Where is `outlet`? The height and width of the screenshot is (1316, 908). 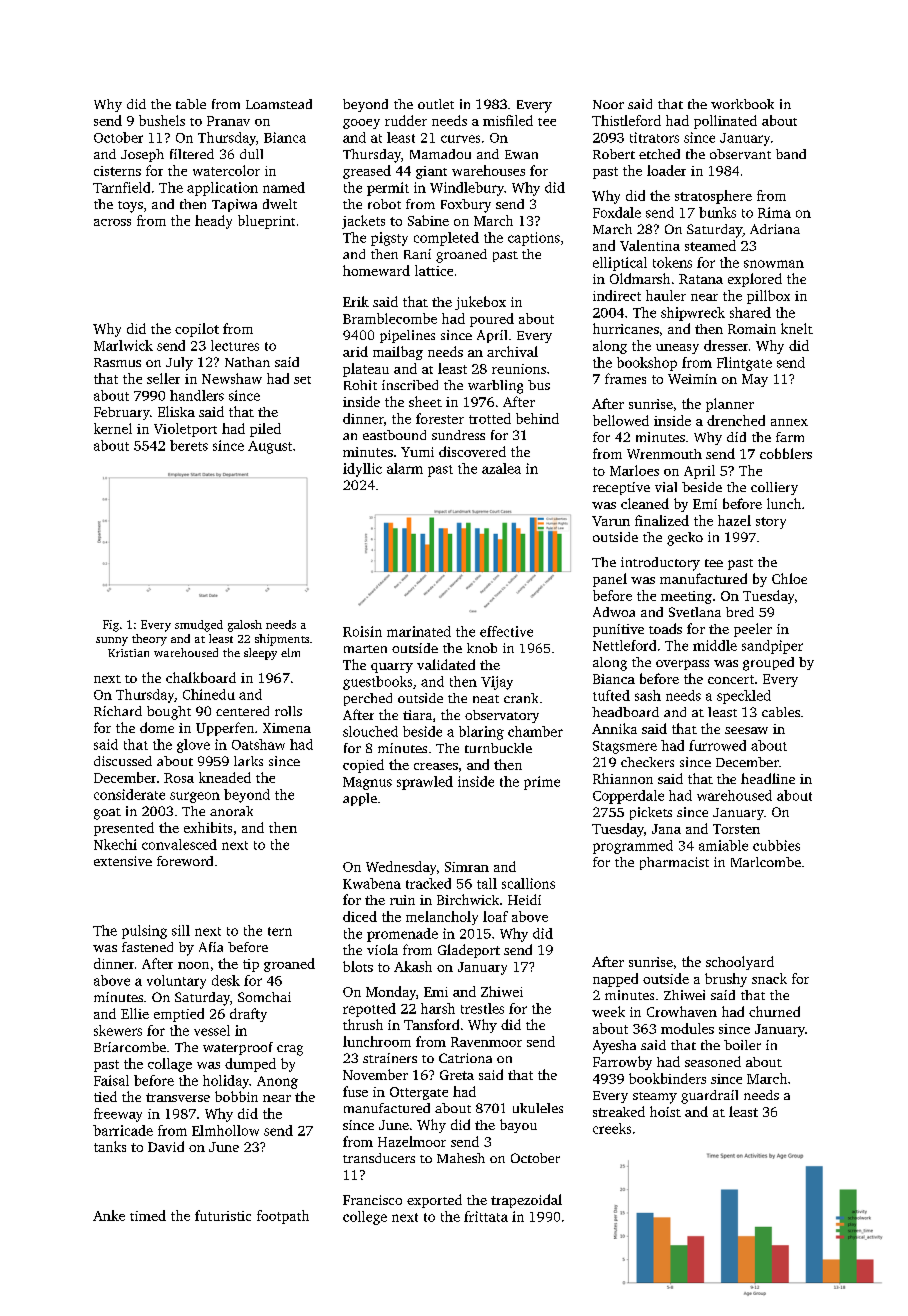 outlet is located at coordinates (436, 104).
